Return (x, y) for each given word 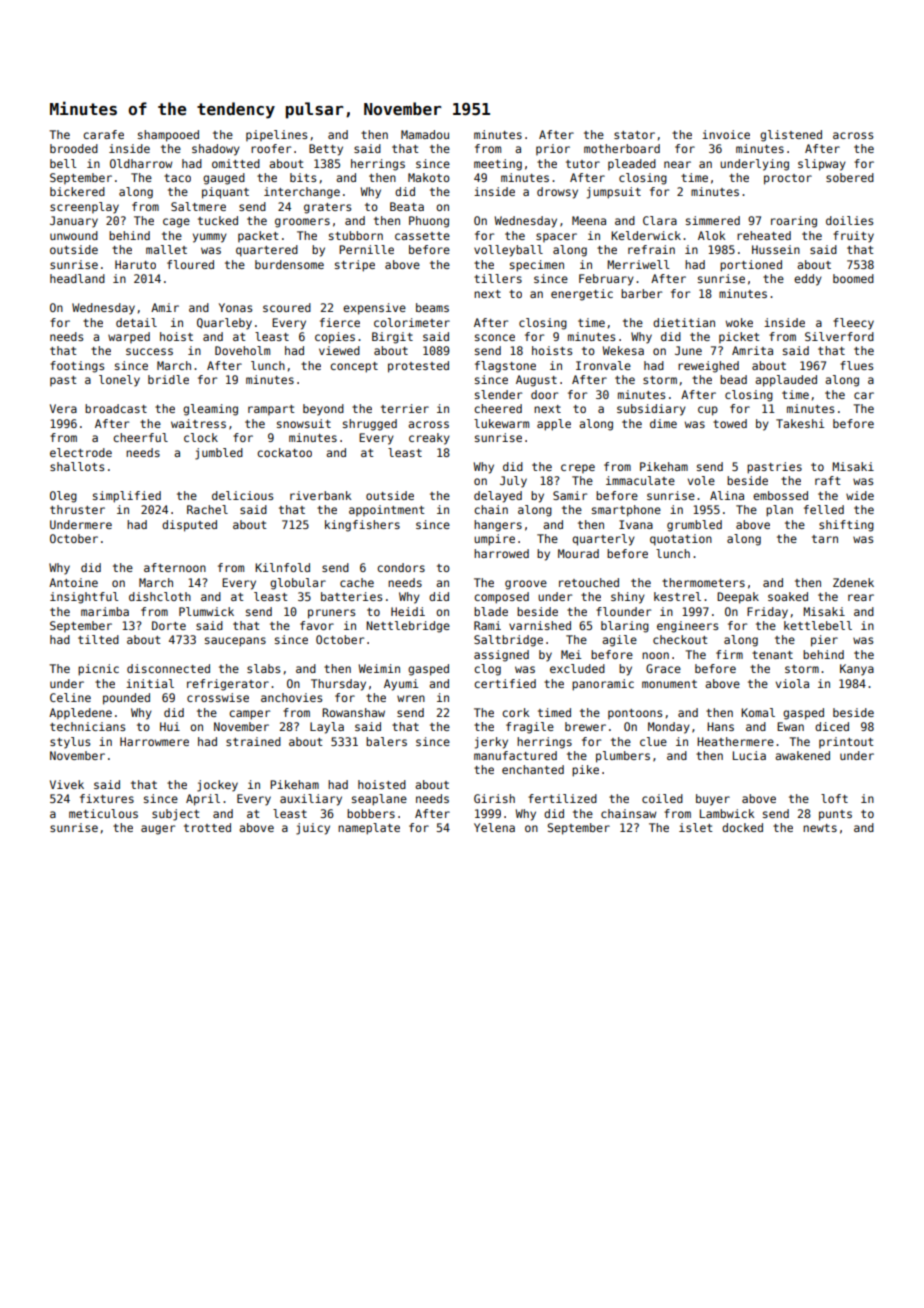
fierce (340, 322)
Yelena (494, 827)
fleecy (853, 324)
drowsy (557, 193)
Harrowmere (154, 741)
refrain (651, 249)
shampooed (168, 136)
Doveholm (242, 350)
